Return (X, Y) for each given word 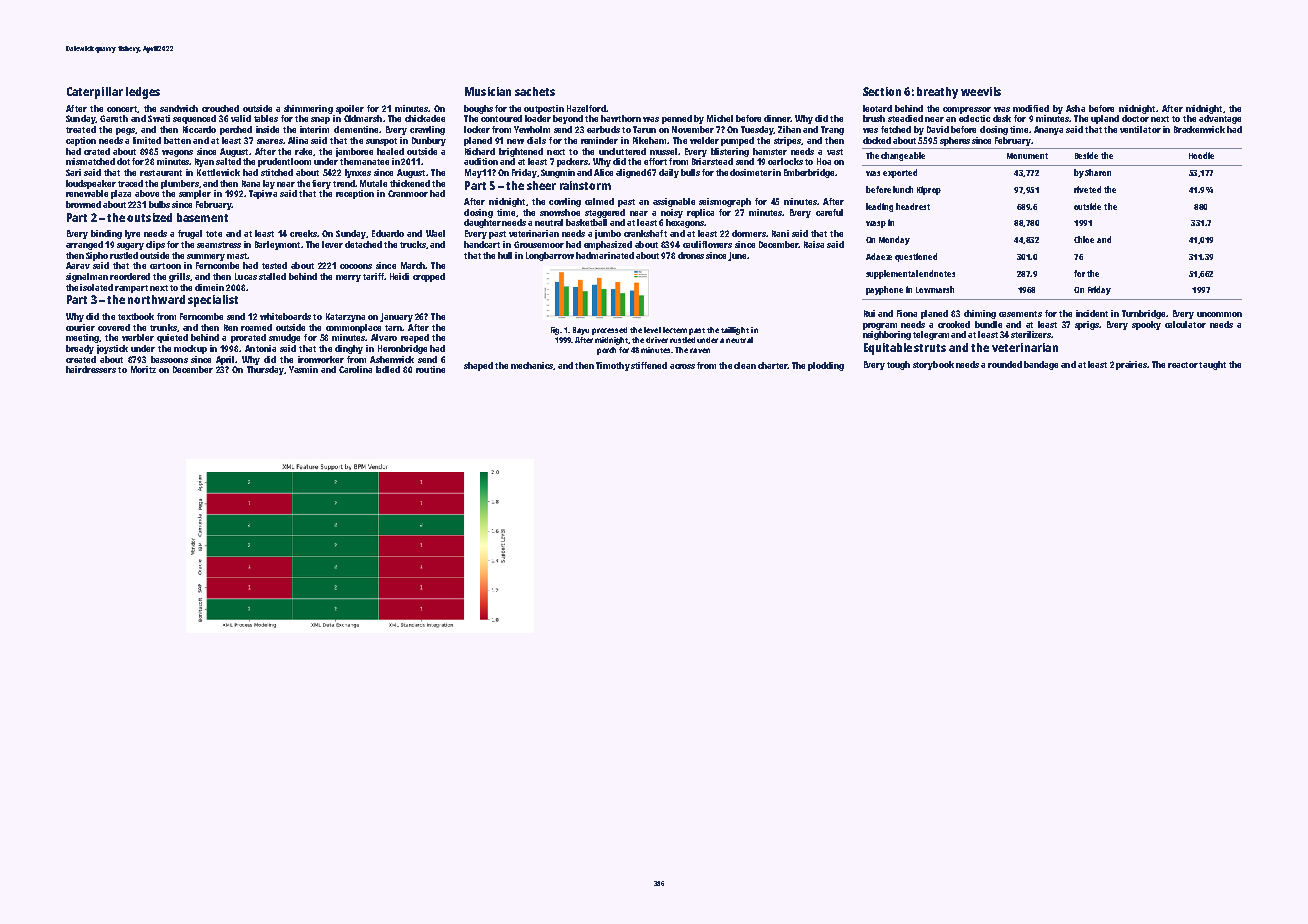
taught (1212, 365)
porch (606, 351)
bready (80, 349)
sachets (535, 91)
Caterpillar (95, 93)
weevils (981, 91)
